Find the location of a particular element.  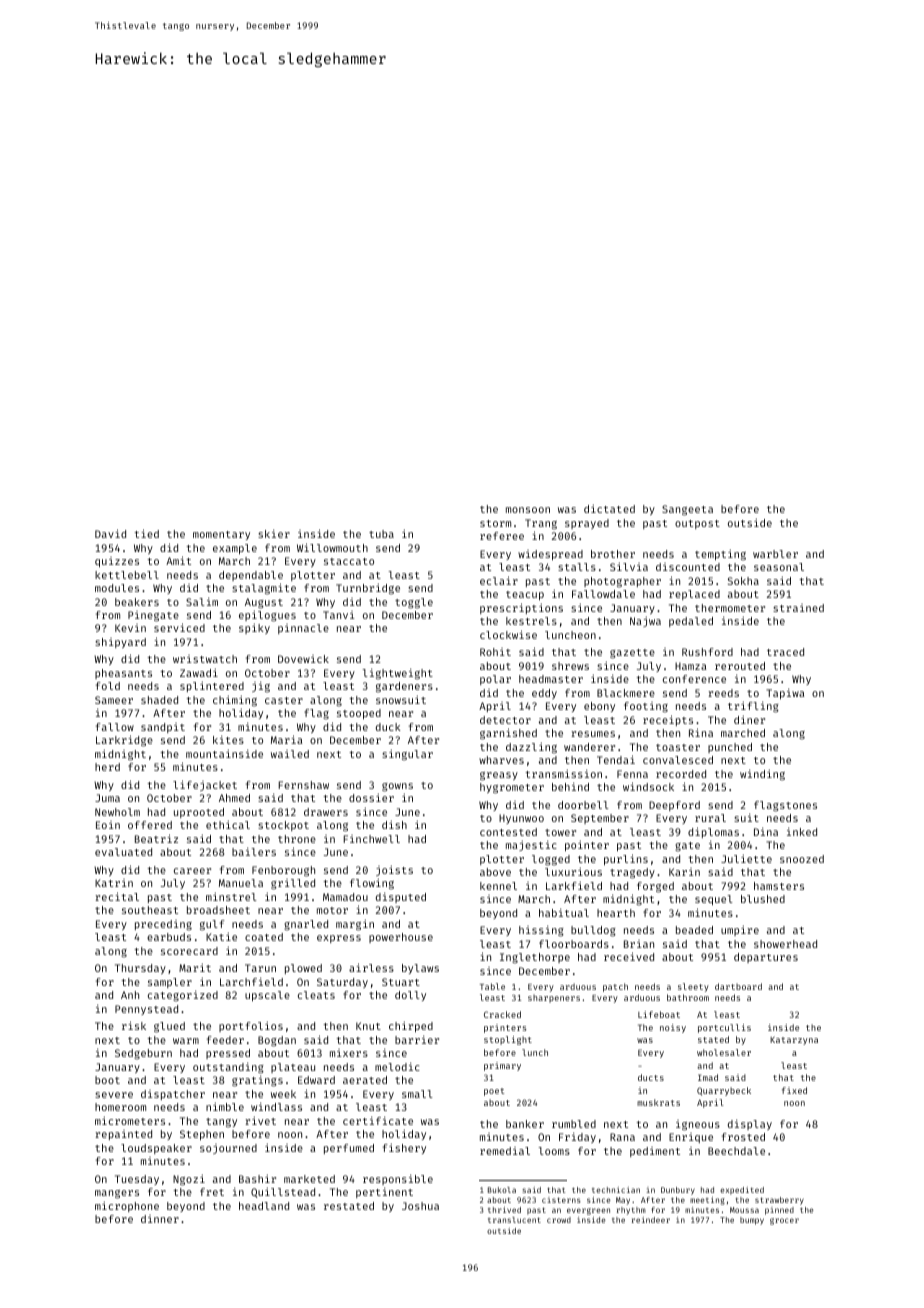

repainted is located at coordinates (123, 1135).
